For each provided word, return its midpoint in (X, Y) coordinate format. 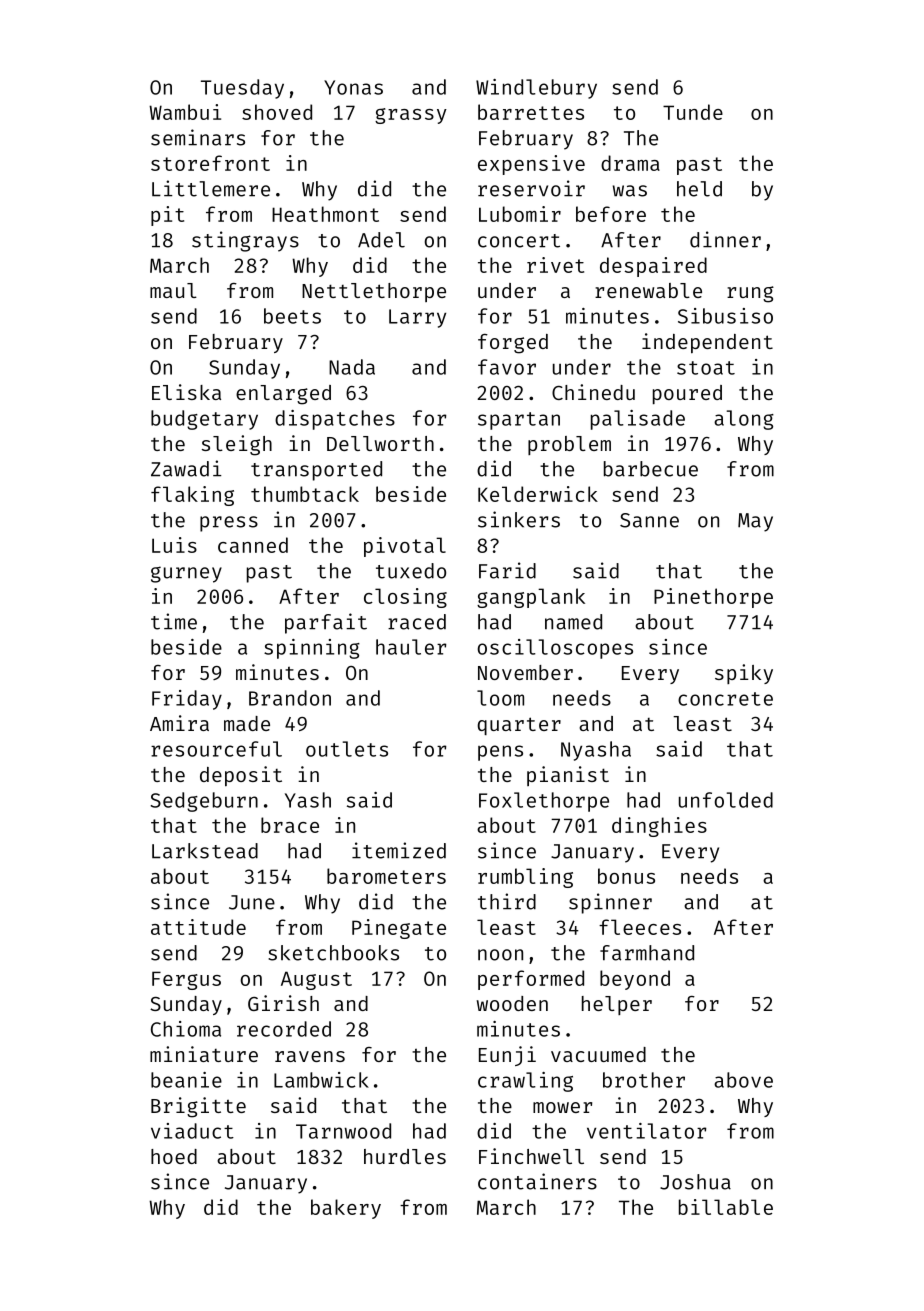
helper (617, 1005)
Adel (381, 240)
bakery (346, 1209)
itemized (399, 850)
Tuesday (242, 89)
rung (750, 294)
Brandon (290, 698)
